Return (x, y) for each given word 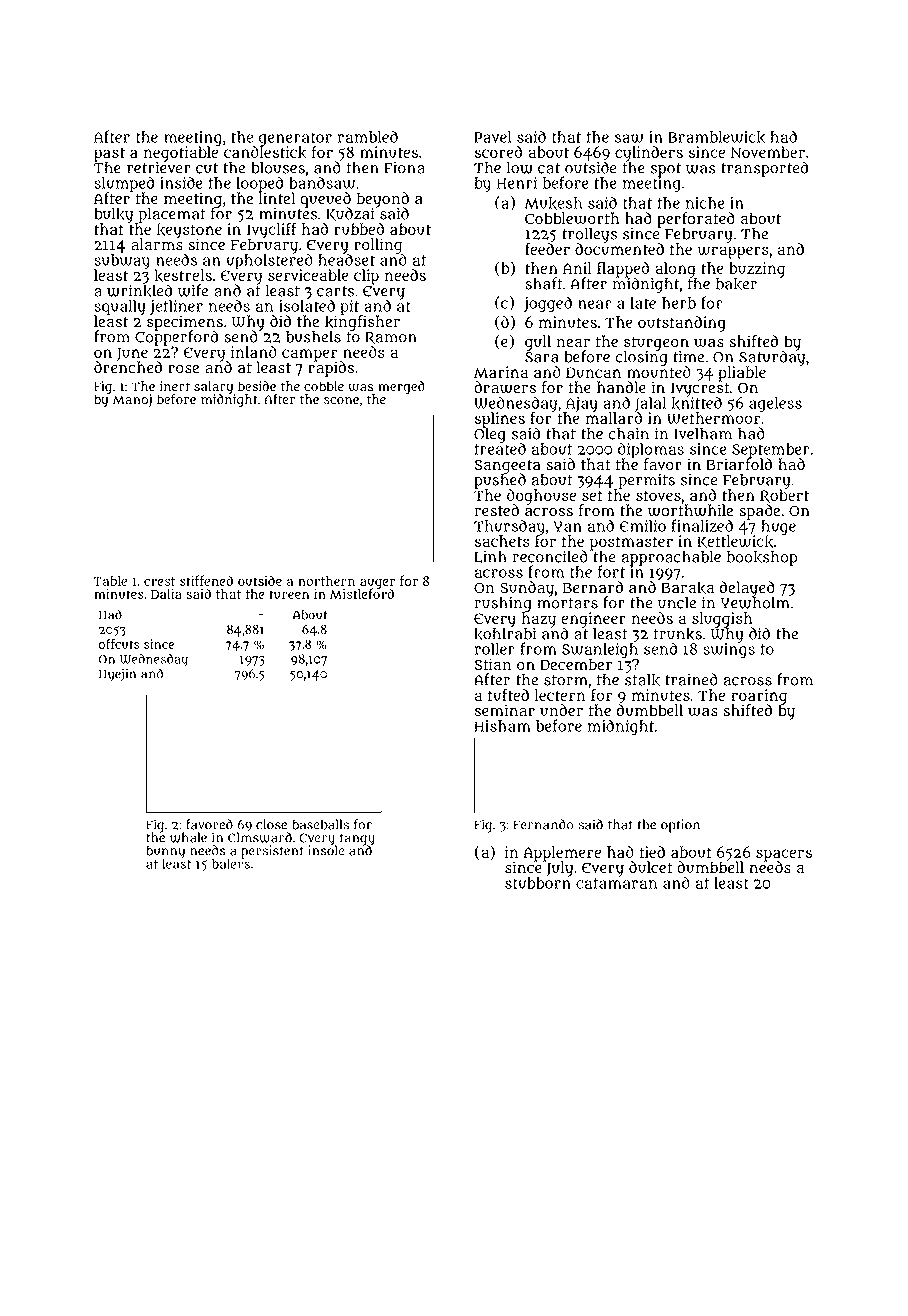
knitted (697, 403)
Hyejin (117, 675)
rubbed (359, 229)
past (109, 154)
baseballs (320, 824)
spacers (784, 855)
